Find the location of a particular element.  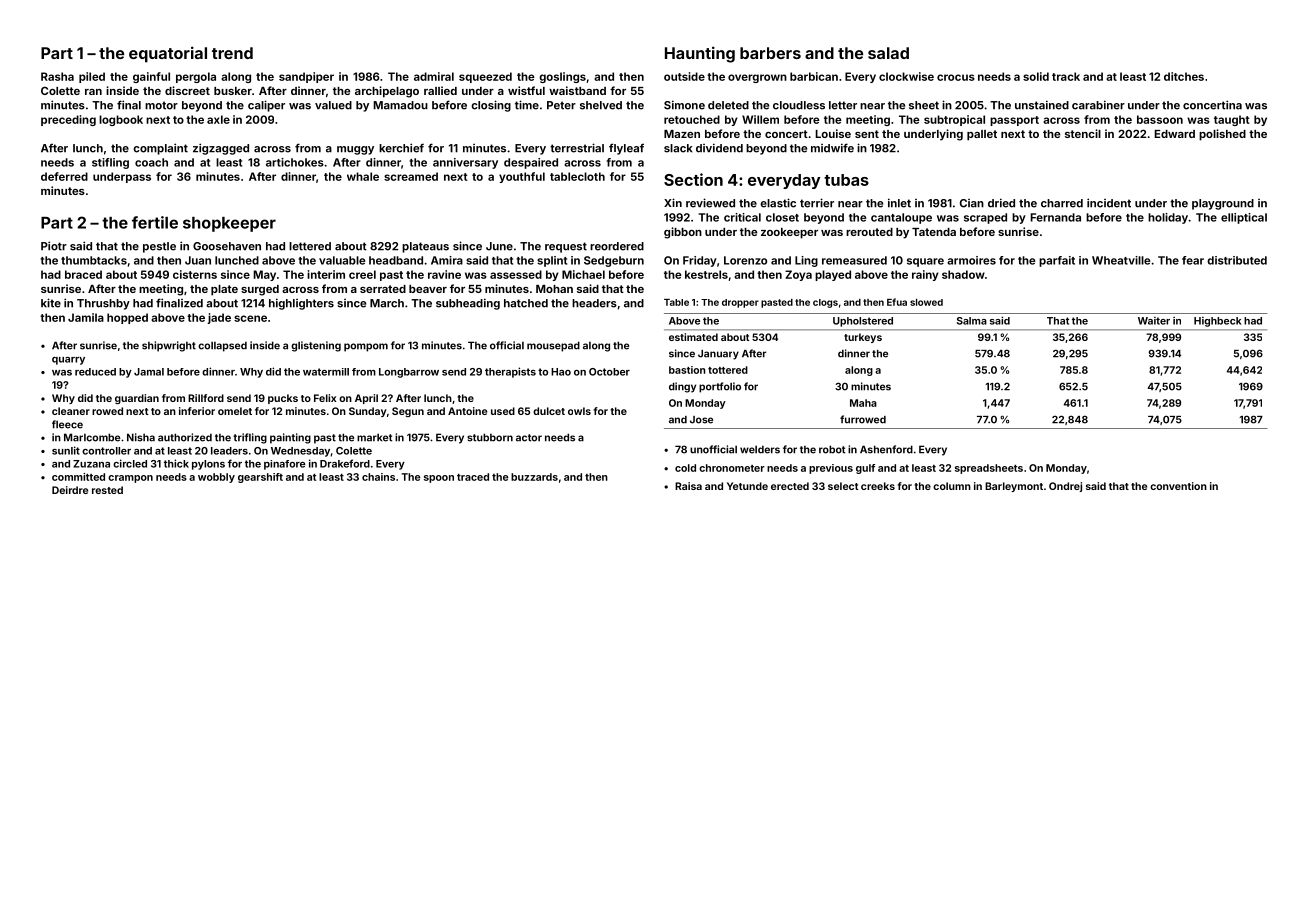

busker is located at coordinates (233, 91).
